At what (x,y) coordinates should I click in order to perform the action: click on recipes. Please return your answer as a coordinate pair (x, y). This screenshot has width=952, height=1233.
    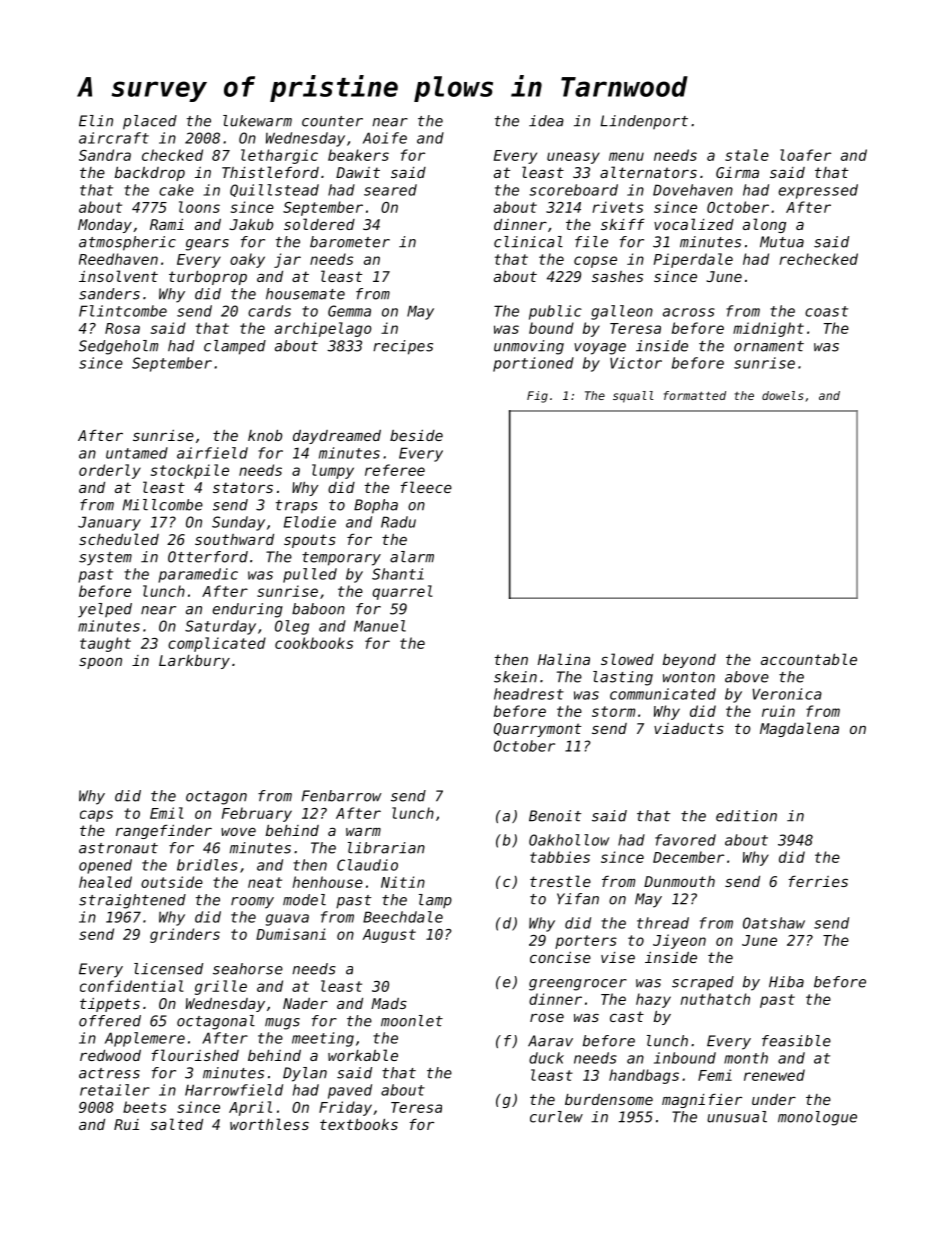
    Looking at the image, I should click on (403, 347).
